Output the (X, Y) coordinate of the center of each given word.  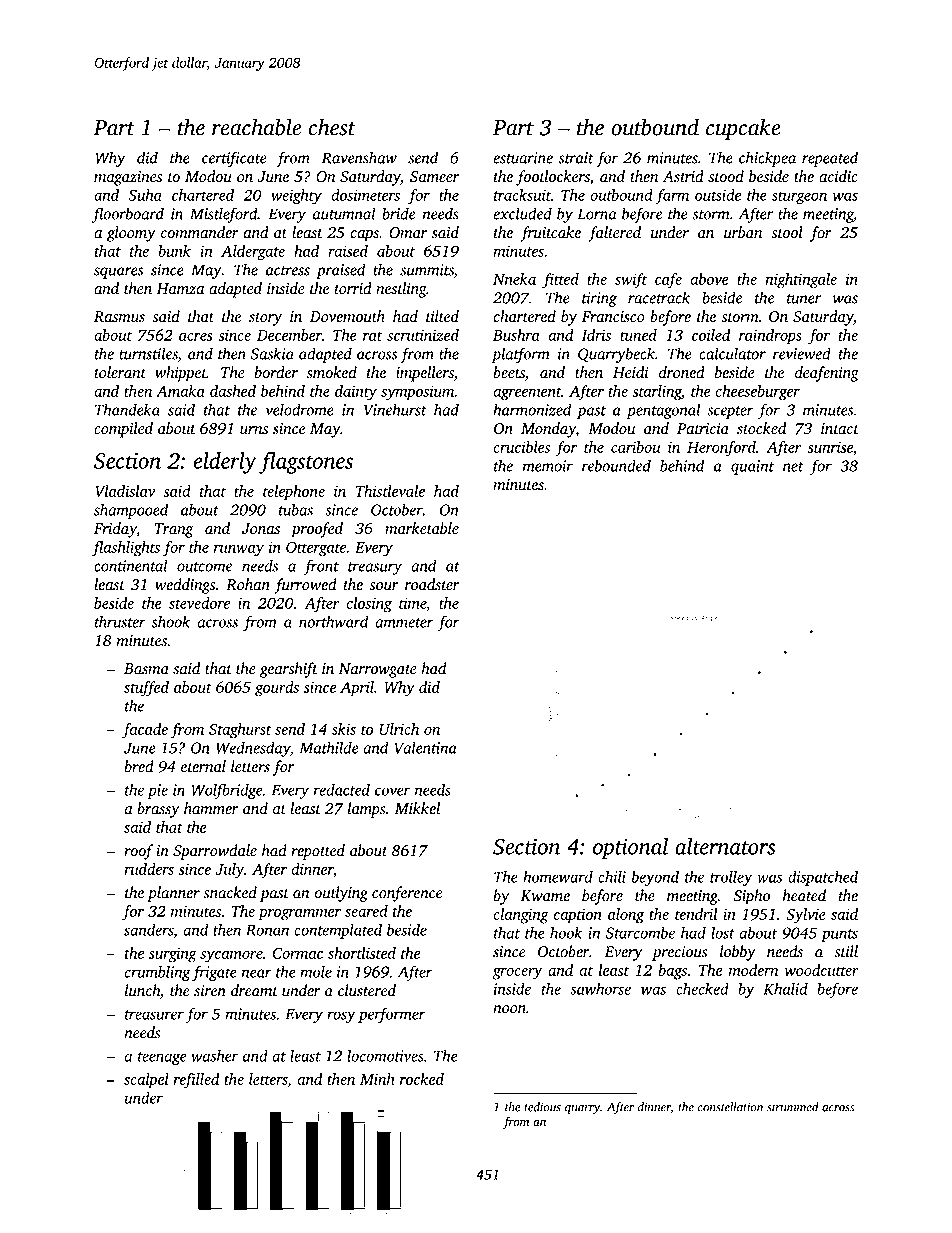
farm (672, 197)
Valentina (425, 747)
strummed (793, 1107)
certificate (234, 159)
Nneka (514, 279)
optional (630, 848)
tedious (542, 1107)
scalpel (146, 1081)
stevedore (199, 603)
